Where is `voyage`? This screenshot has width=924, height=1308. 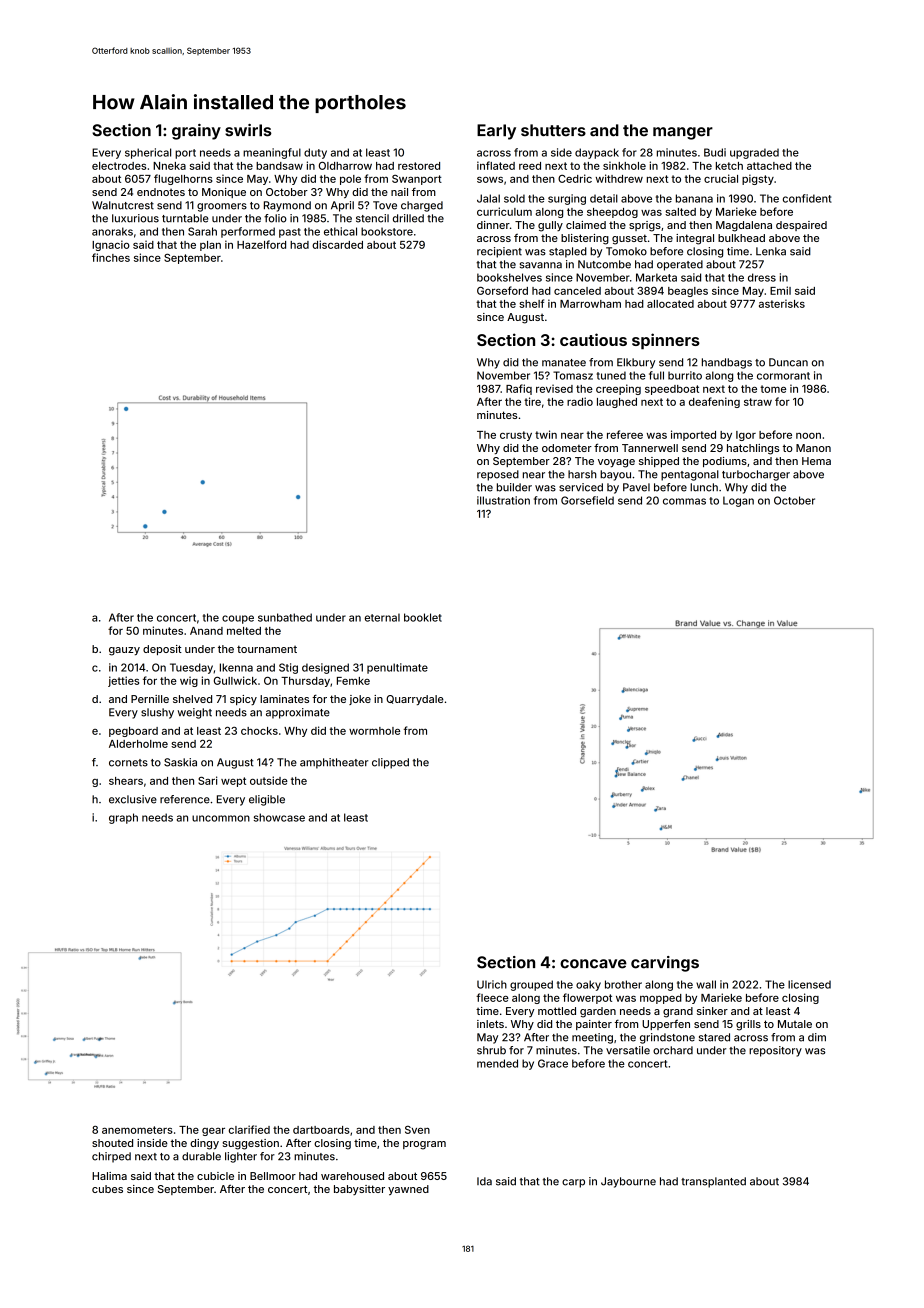 voyage is located at coordinates (616, 463).
